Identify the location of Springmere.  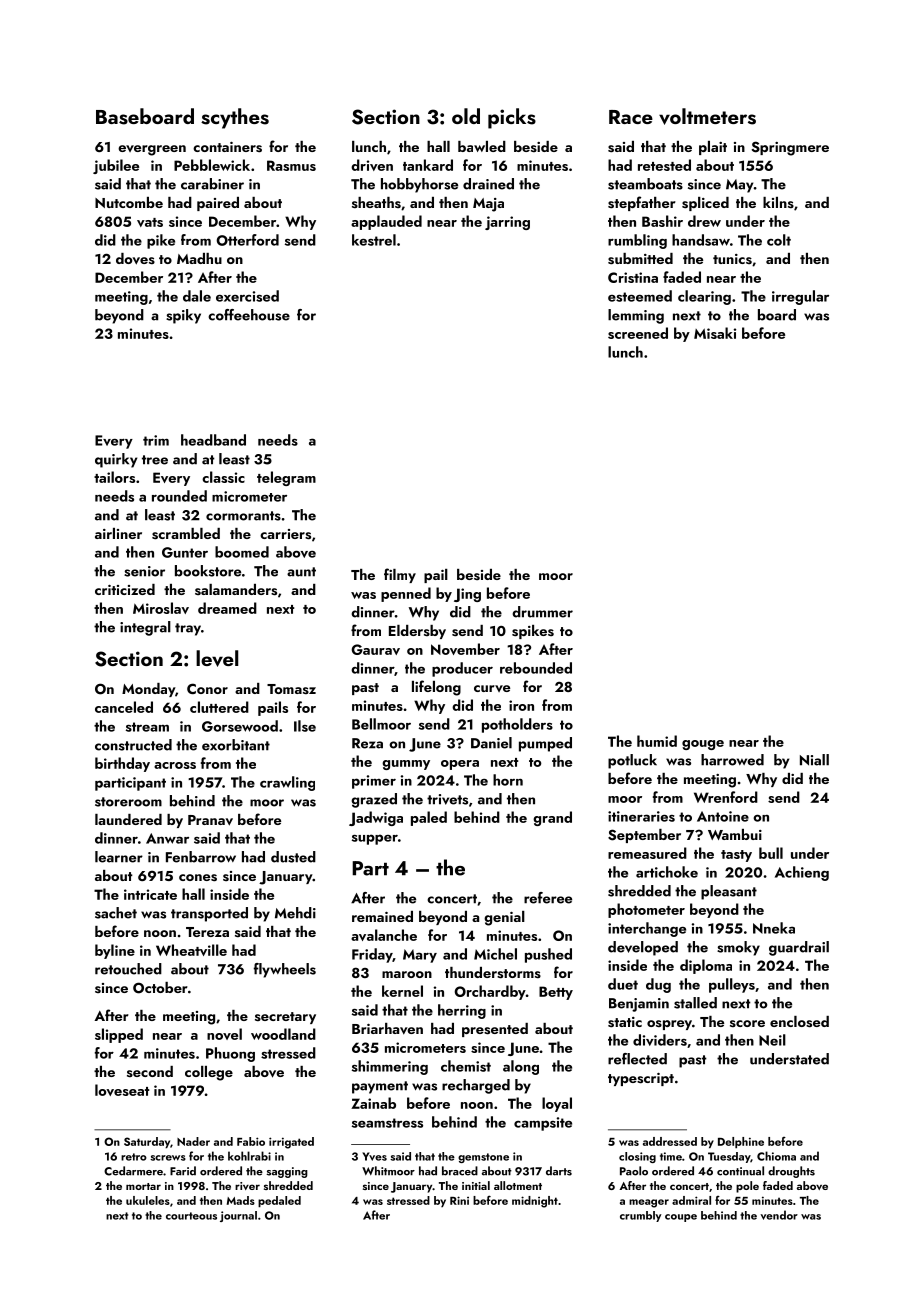
(790, 148).
